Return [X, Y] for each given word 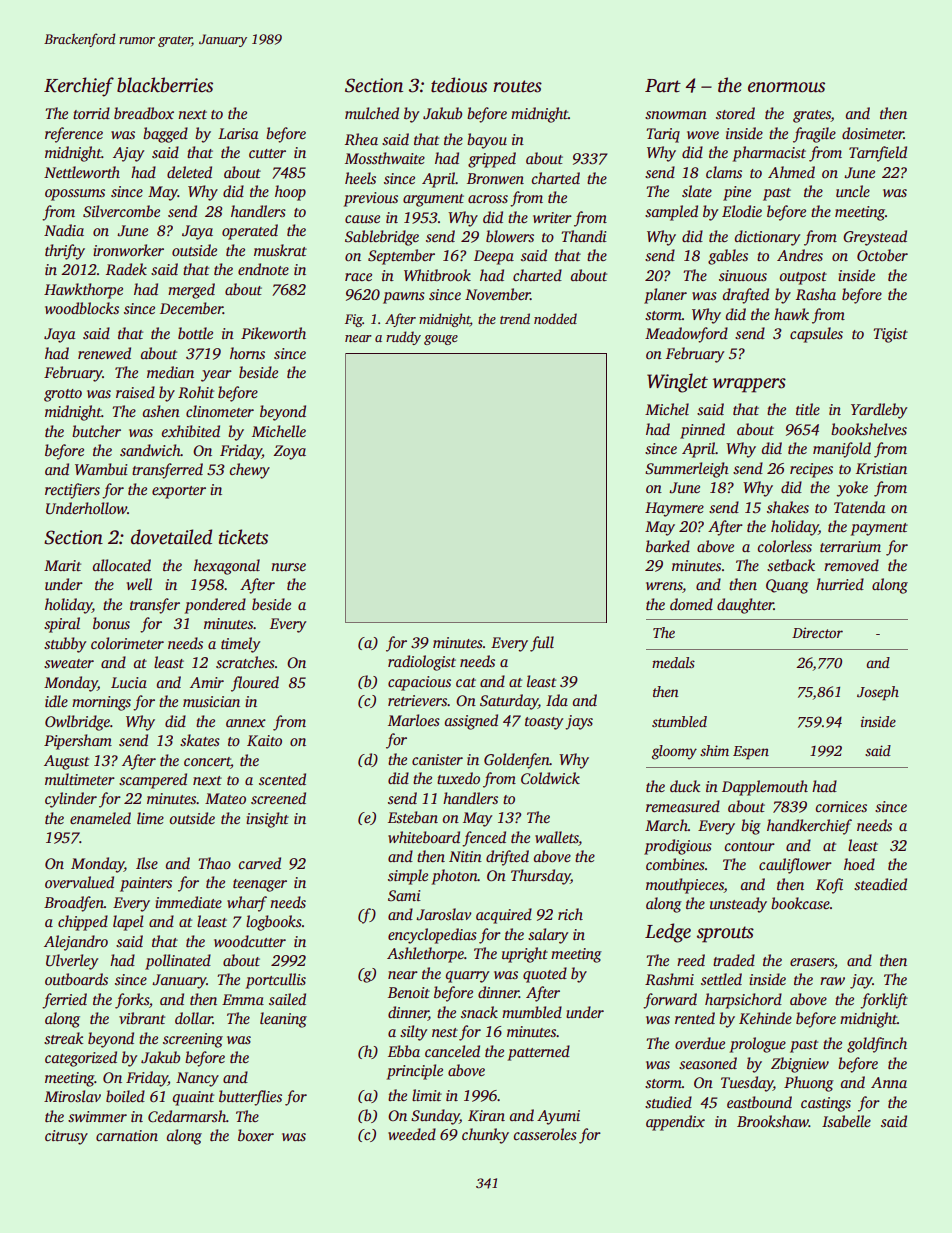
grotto [63, 395]
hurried [840, 584]
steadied [880, 884]
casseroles [545, 1134]
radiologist [422, 663]
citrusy [66, 1137]
